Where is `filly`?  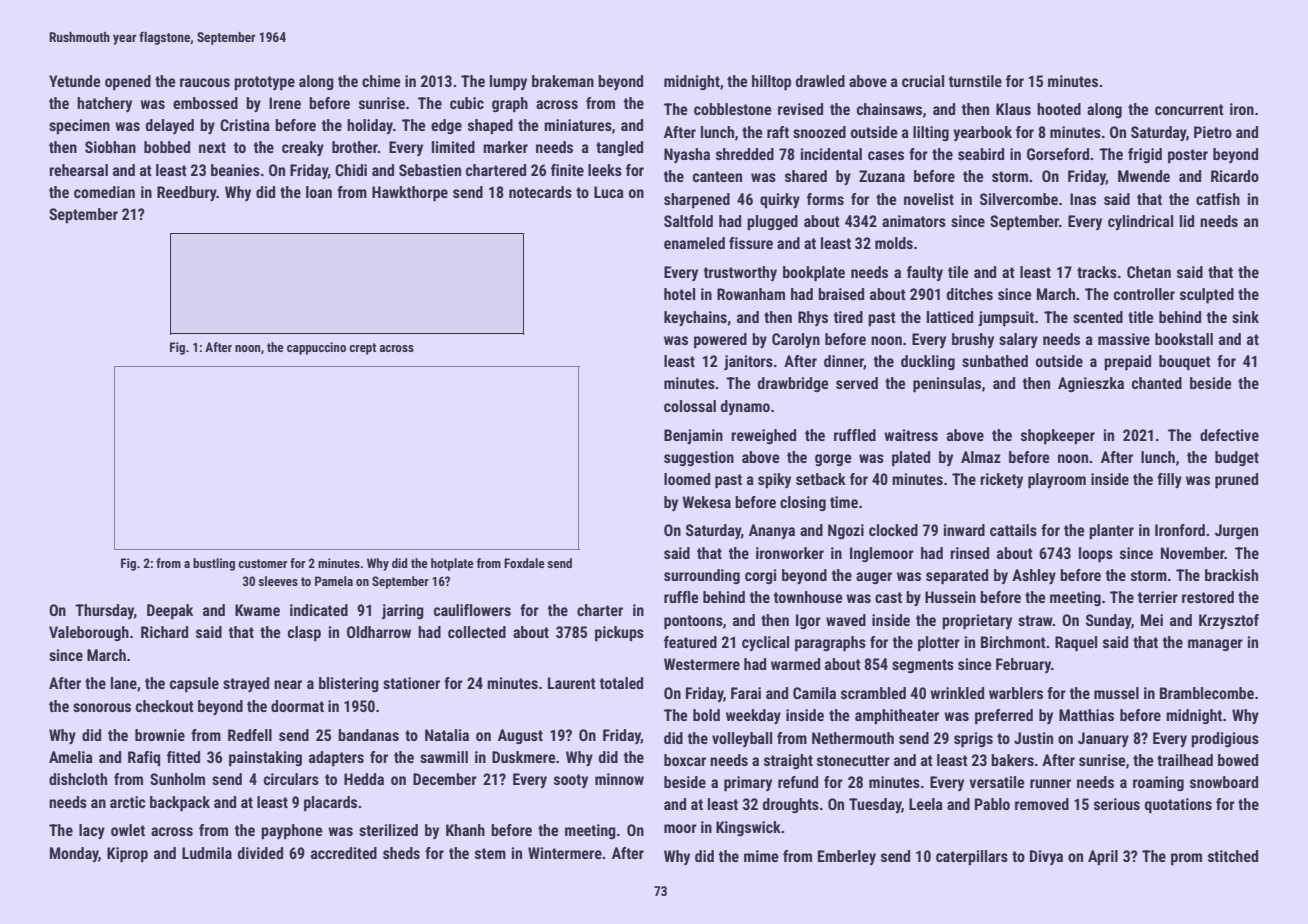 filly is located at coordinates (1169, 480).
